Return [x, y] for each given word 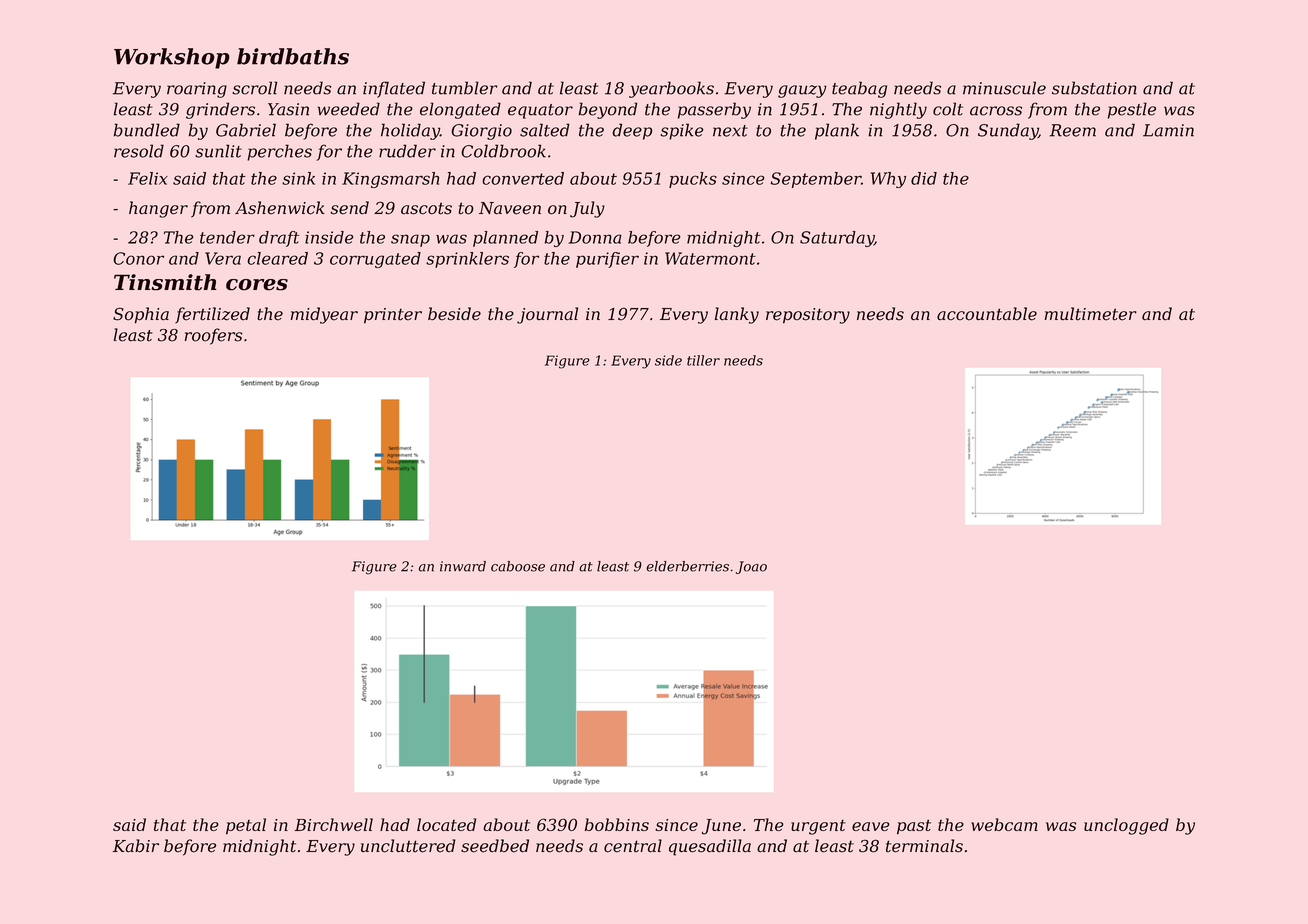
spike [682, 131]
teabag [859, 89]
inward [463, 566]
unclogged [1126, 826]
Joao [751, 567]
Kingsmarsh [390, 180]
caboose [518, 566]
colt [948, 109]
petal [246, 826]
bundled [147, 130]
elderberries [687, 566]
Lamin [1168, 130]
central [633, 846]
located [446, 824]
